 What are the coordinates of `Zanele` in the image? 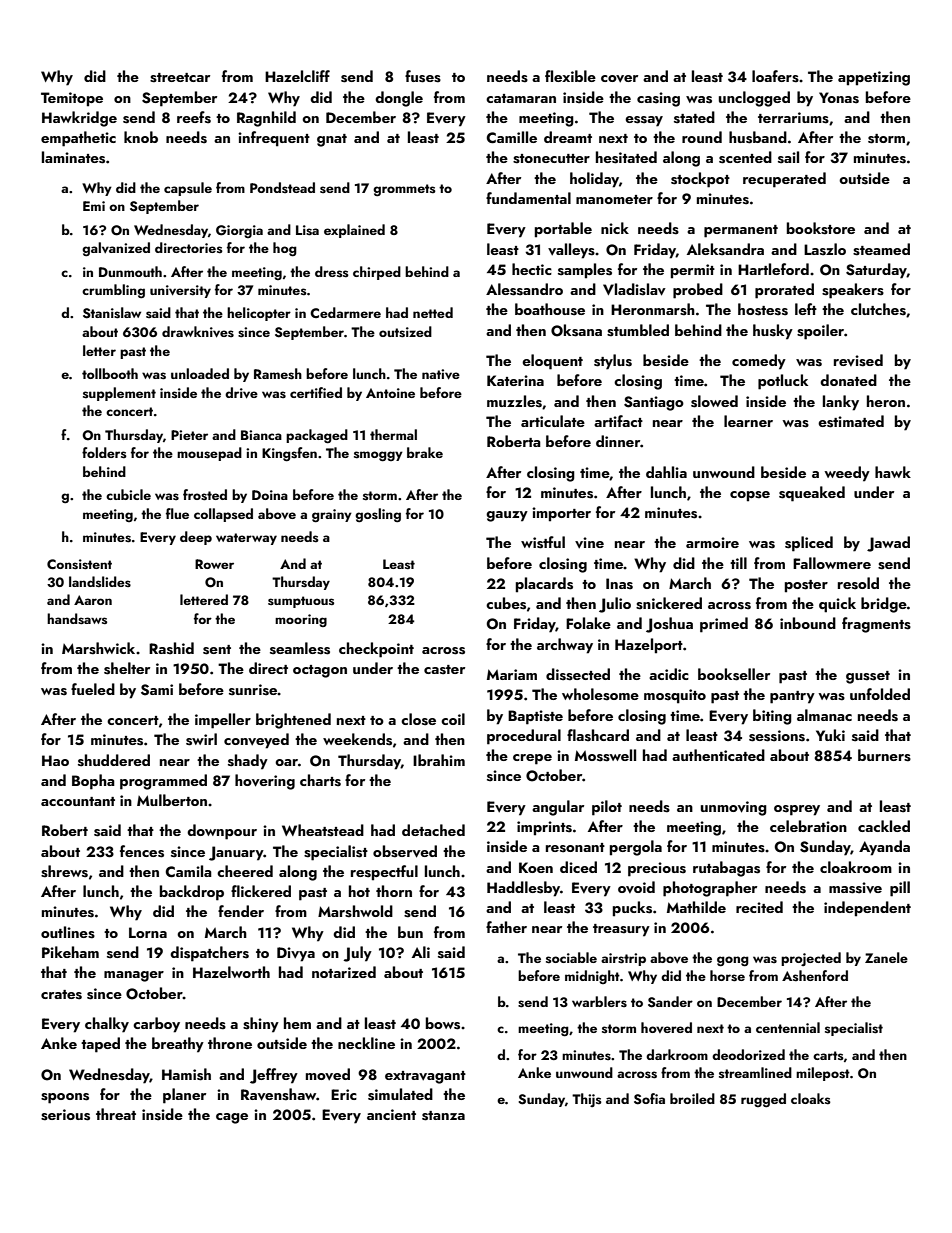 It's located at (886, 957).
